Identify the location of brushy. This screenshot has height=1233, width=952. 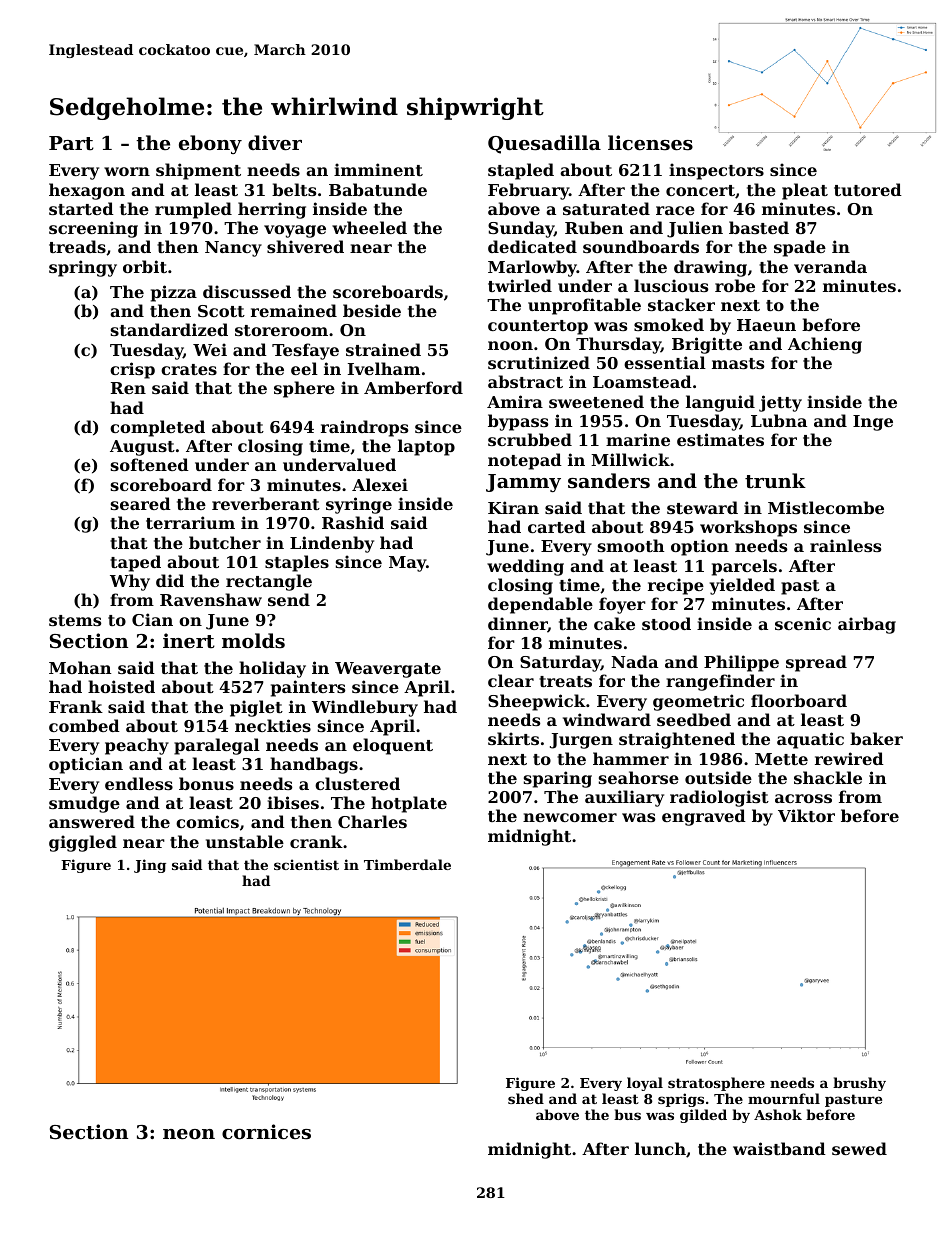
(859, 1084).
